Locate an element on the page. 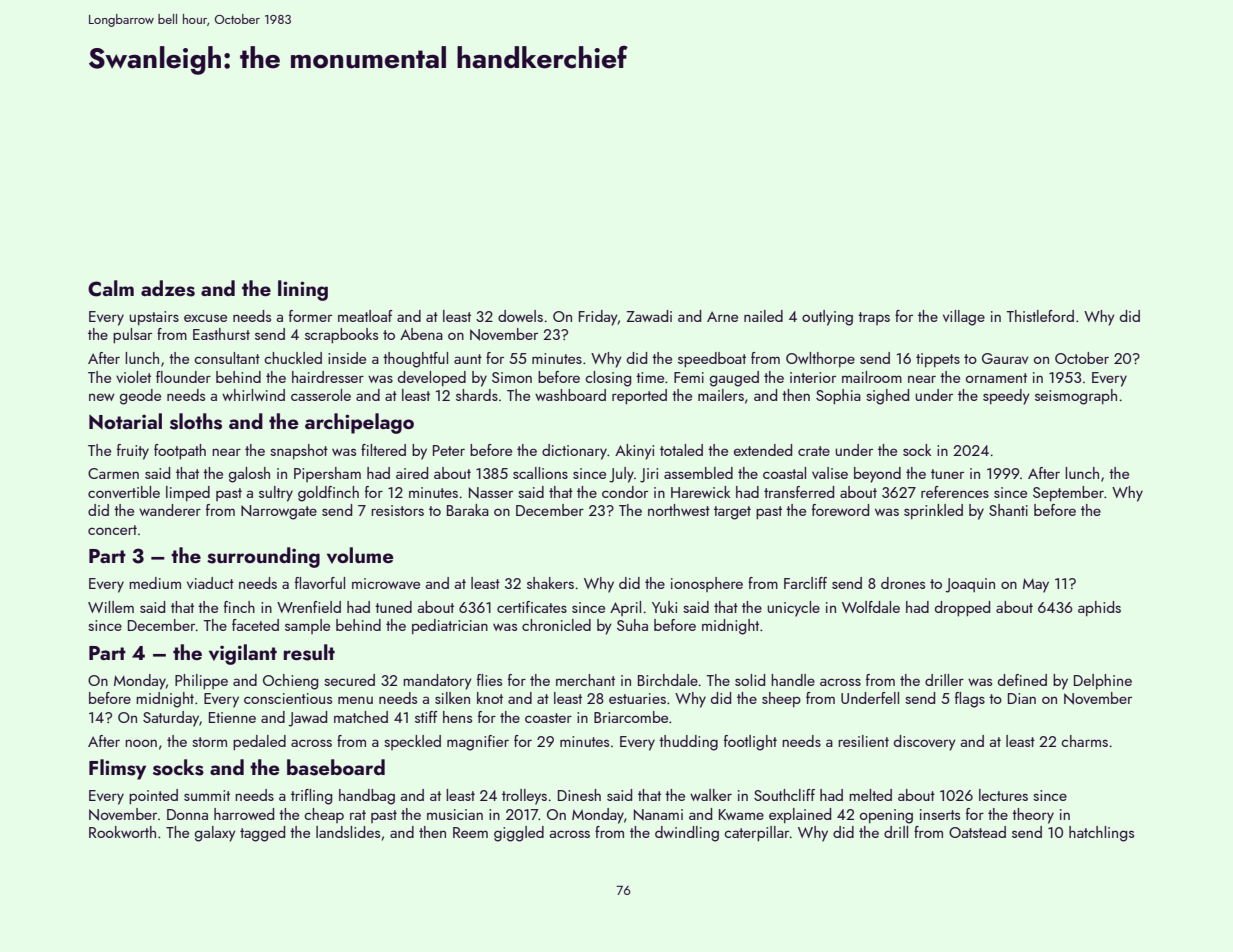 Image resolution: width=1233 pixels, height=952 pixels. Saturday is located at coordinates (171, 719).
